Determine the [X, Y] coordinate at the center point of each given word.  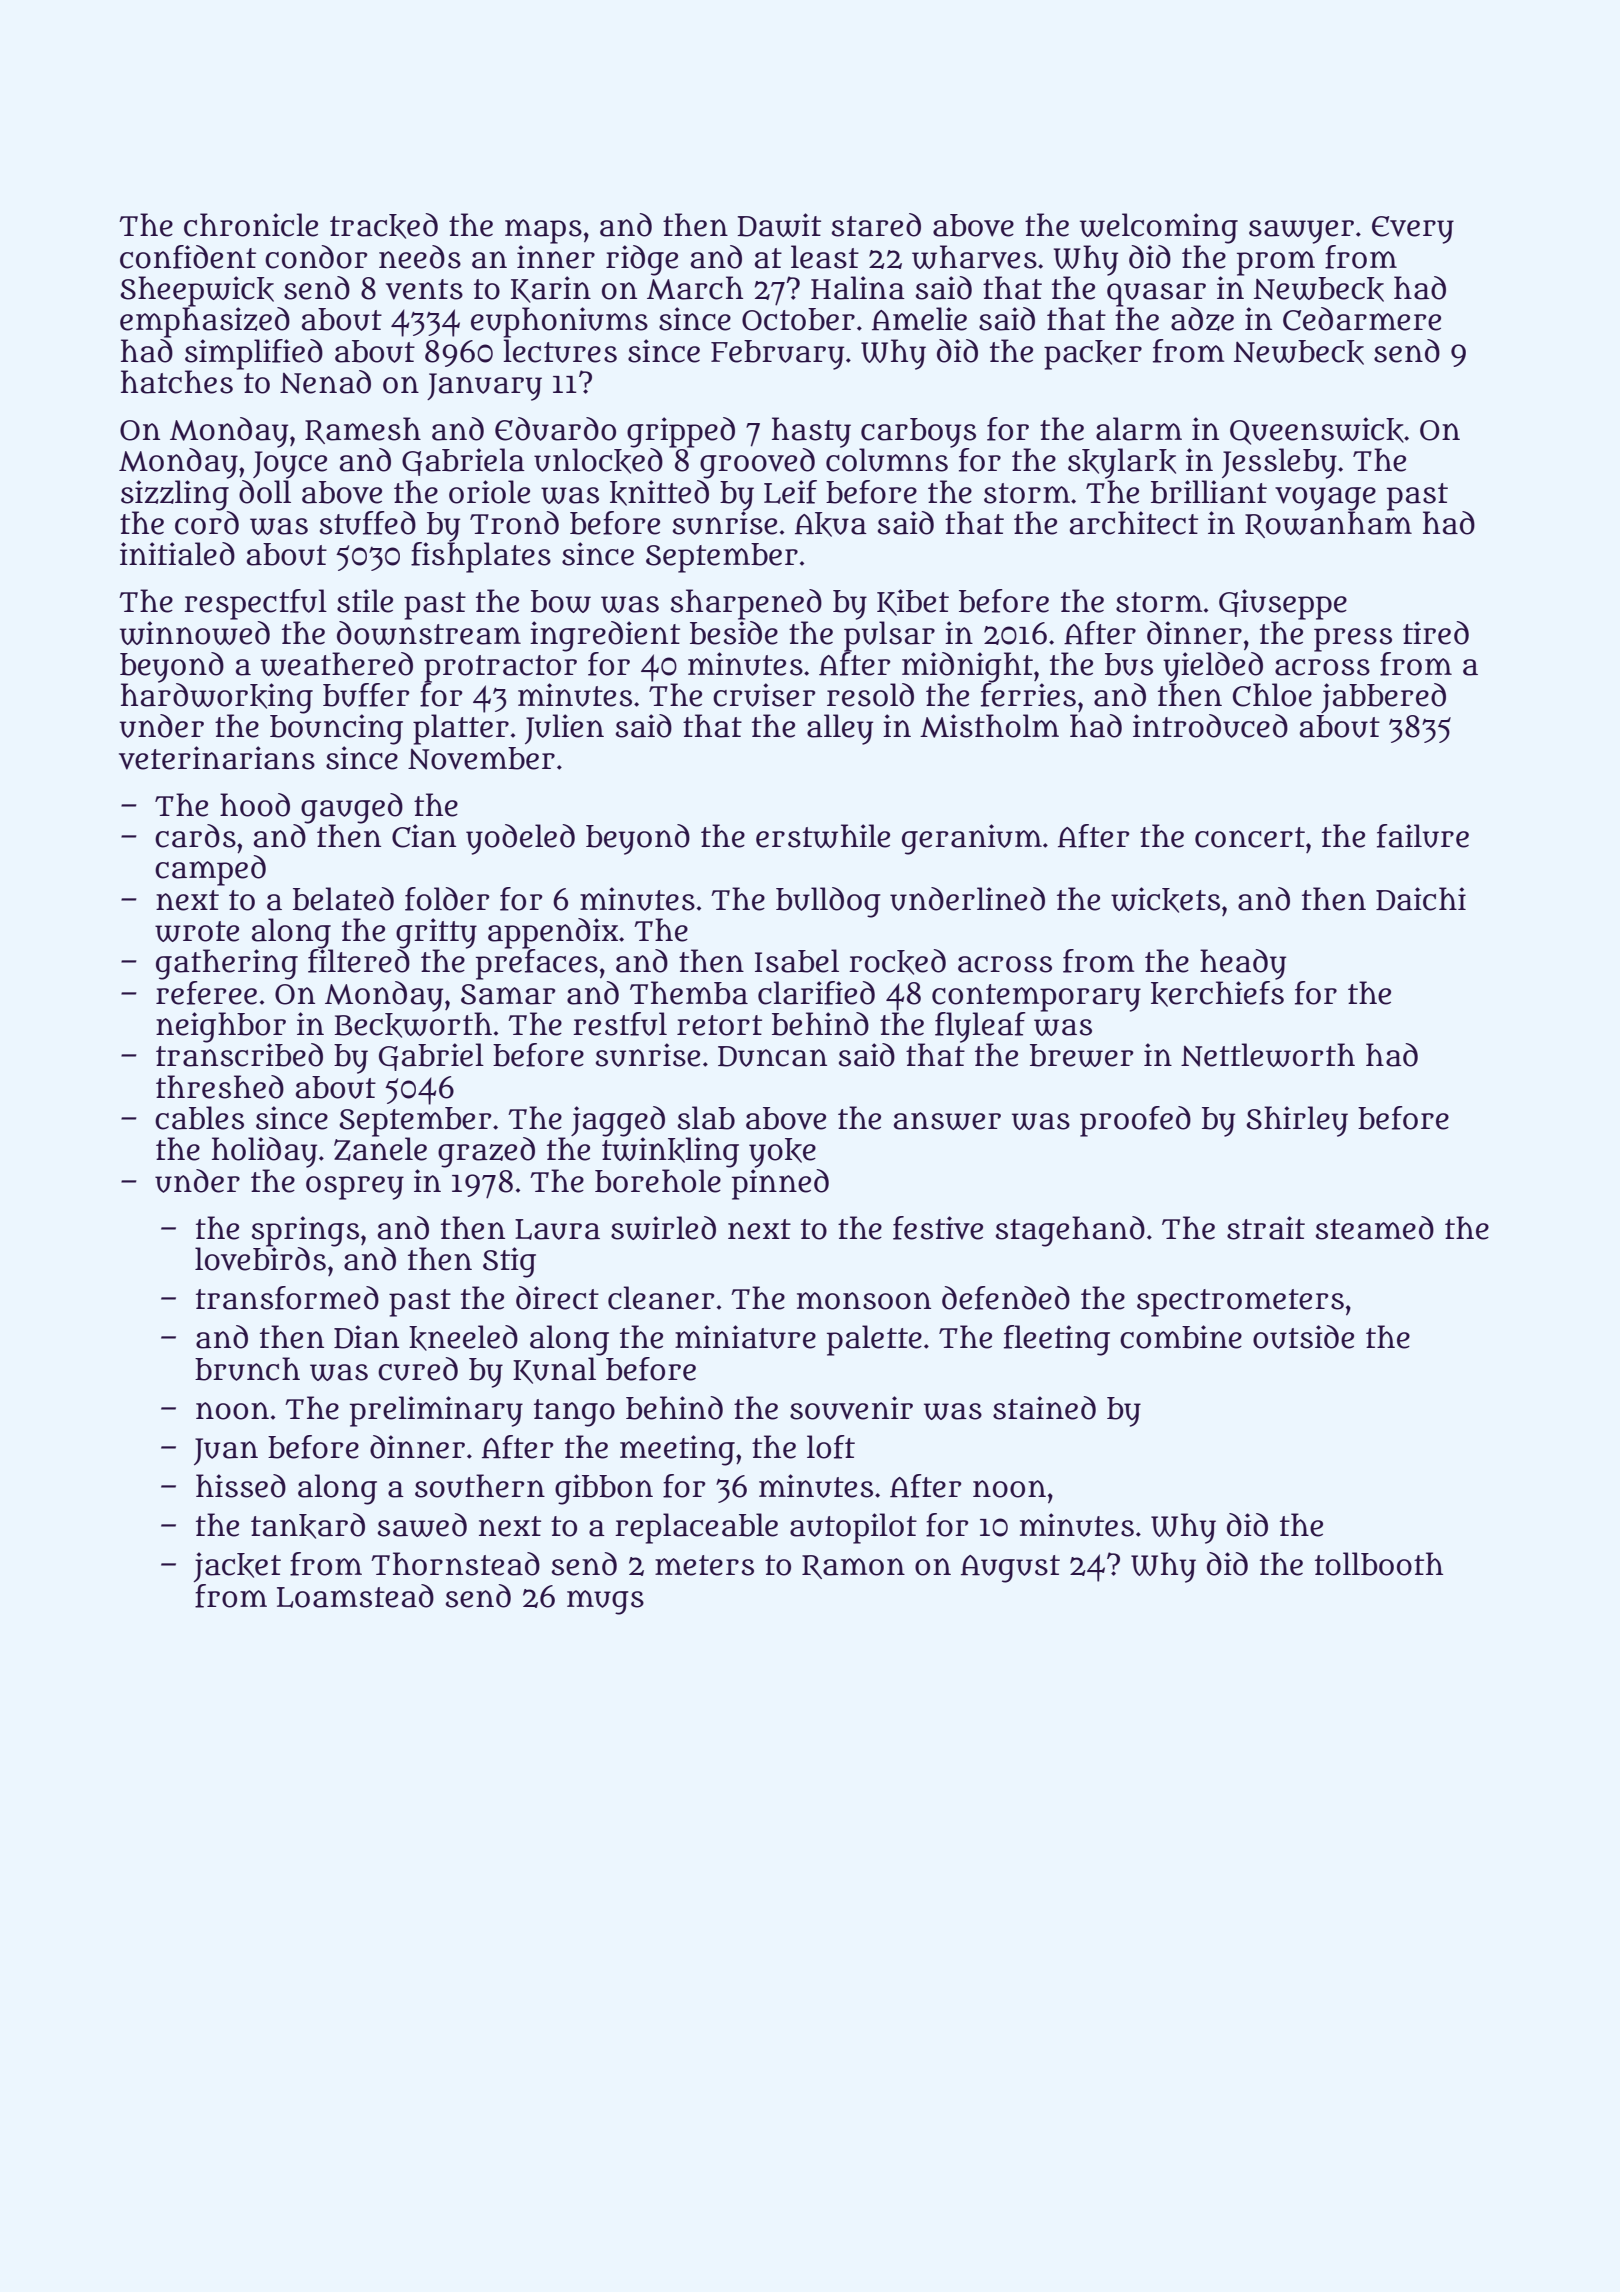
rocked [897, 962]
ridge [642, 260]
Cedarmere [1362, 319]
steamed [1375, 1228]
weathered [337, 664]
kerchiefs [1217, 994]
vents [424, 289]
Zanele [380, 1149]
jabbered [1383, 698]
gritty [436, 933]
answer [947, 1121]
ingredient [605, 636]
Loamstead [355, 1596]
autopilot [853, 1528]
